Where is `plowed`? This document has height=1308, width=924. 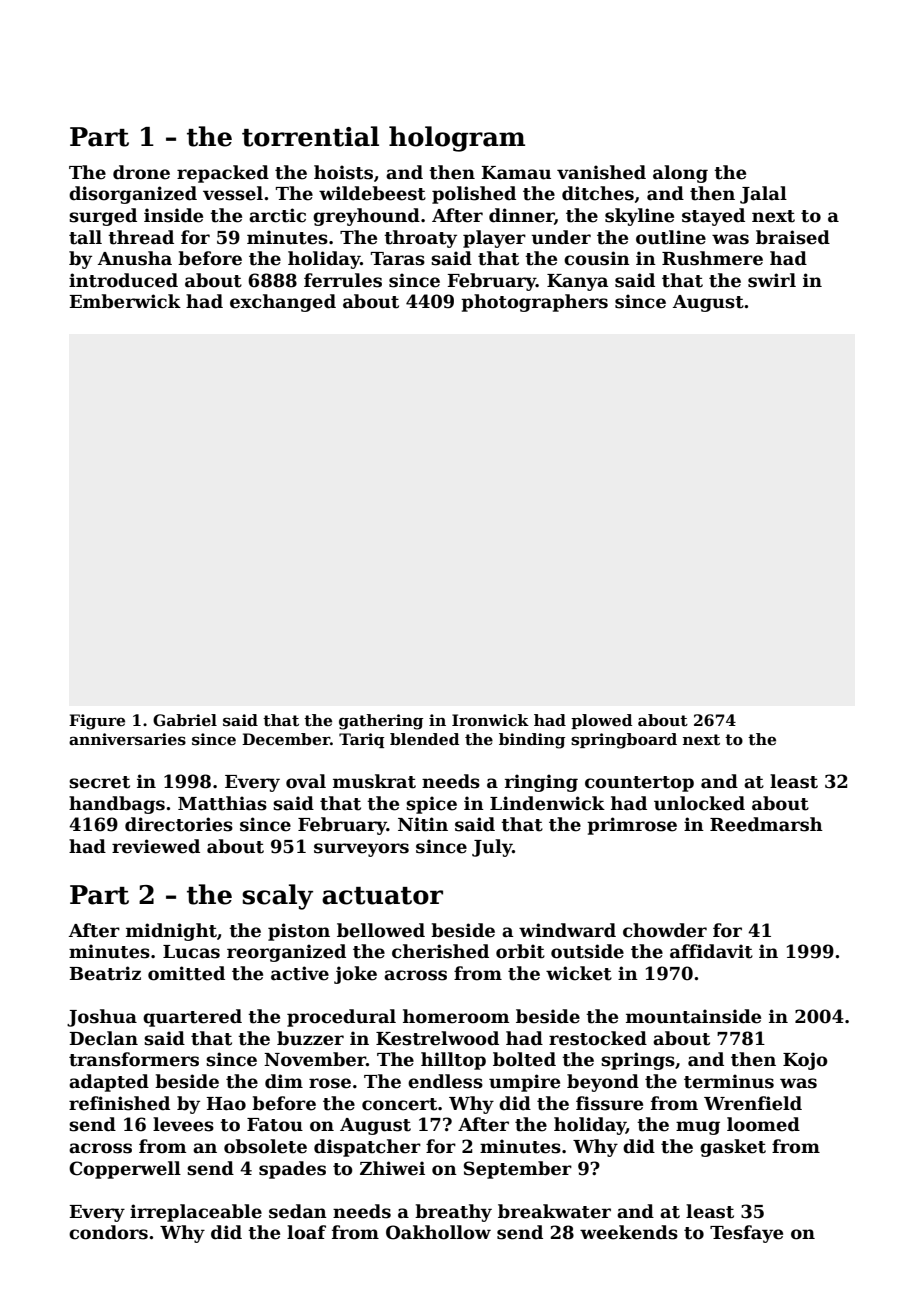
plowed is located at coordinates (601, 721).
